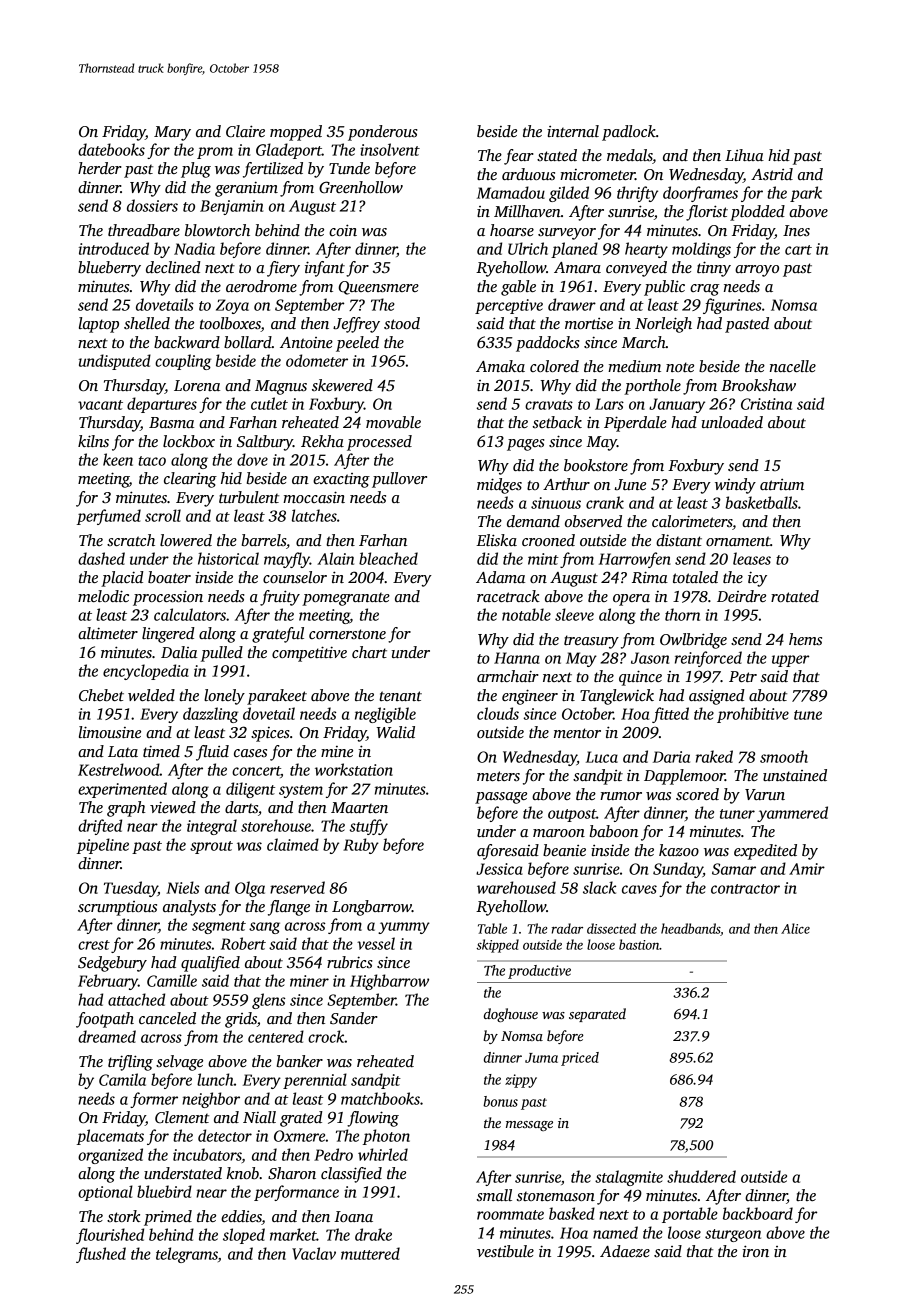 This screenshot has height=1316, width=908. What do you see at coordinates (341, 480) in the screenshot?
I see `exacting` at bounding box center [341, 480].
